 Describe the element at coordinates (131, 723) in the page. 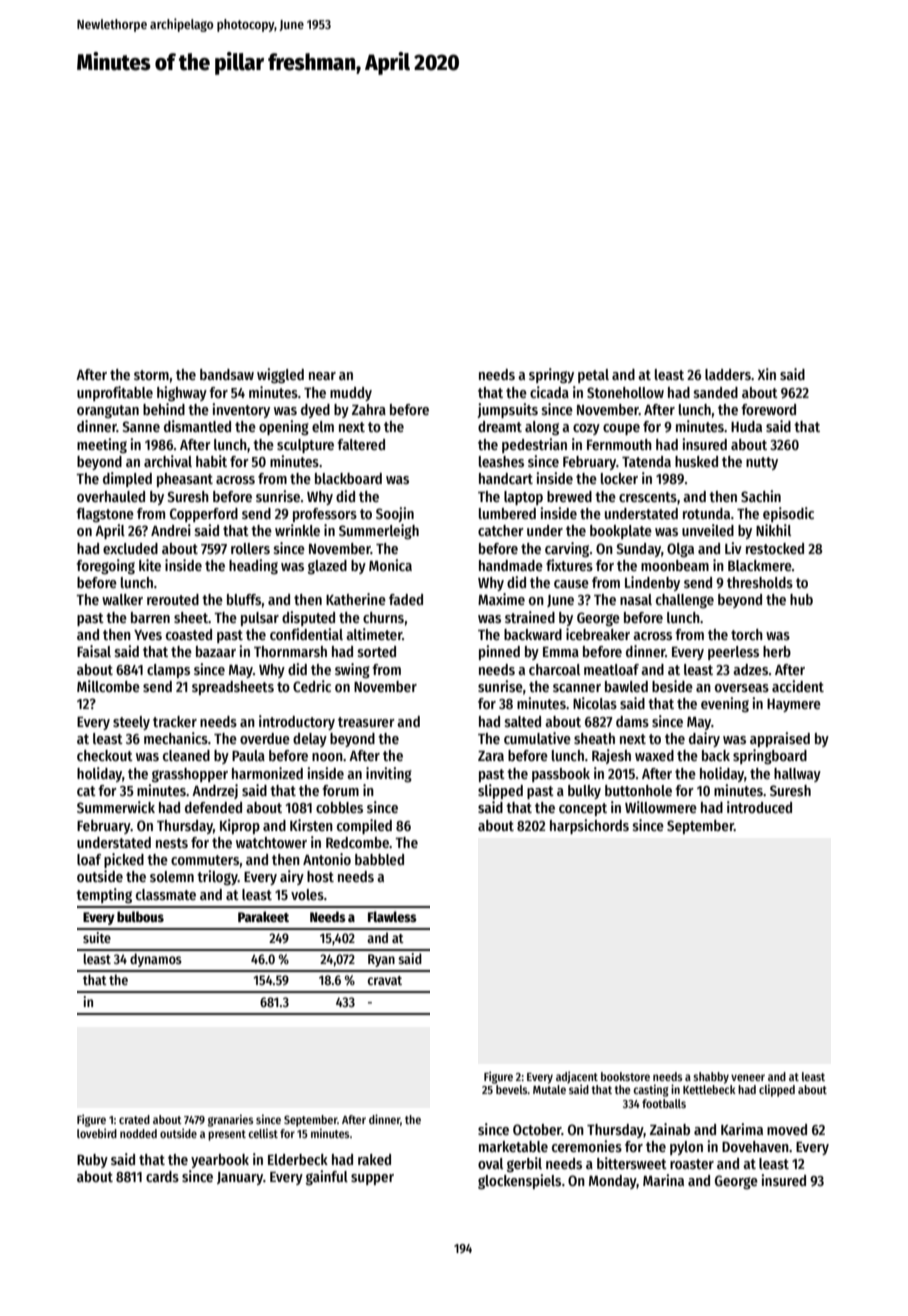

I see `steely` at that location.
